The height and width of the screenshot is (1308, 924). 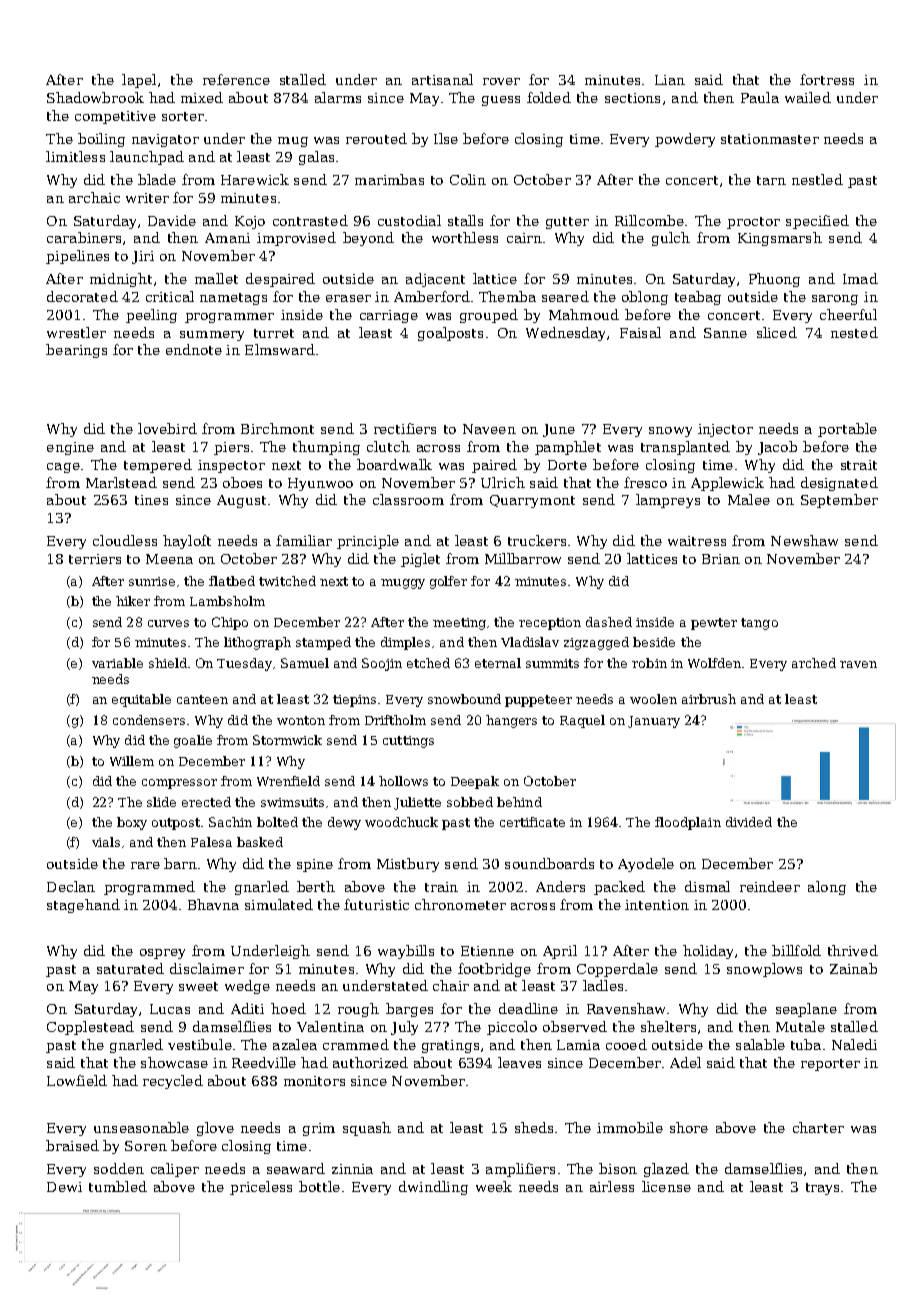 I want to click on boardwalk, so click(x=394, y=464).
